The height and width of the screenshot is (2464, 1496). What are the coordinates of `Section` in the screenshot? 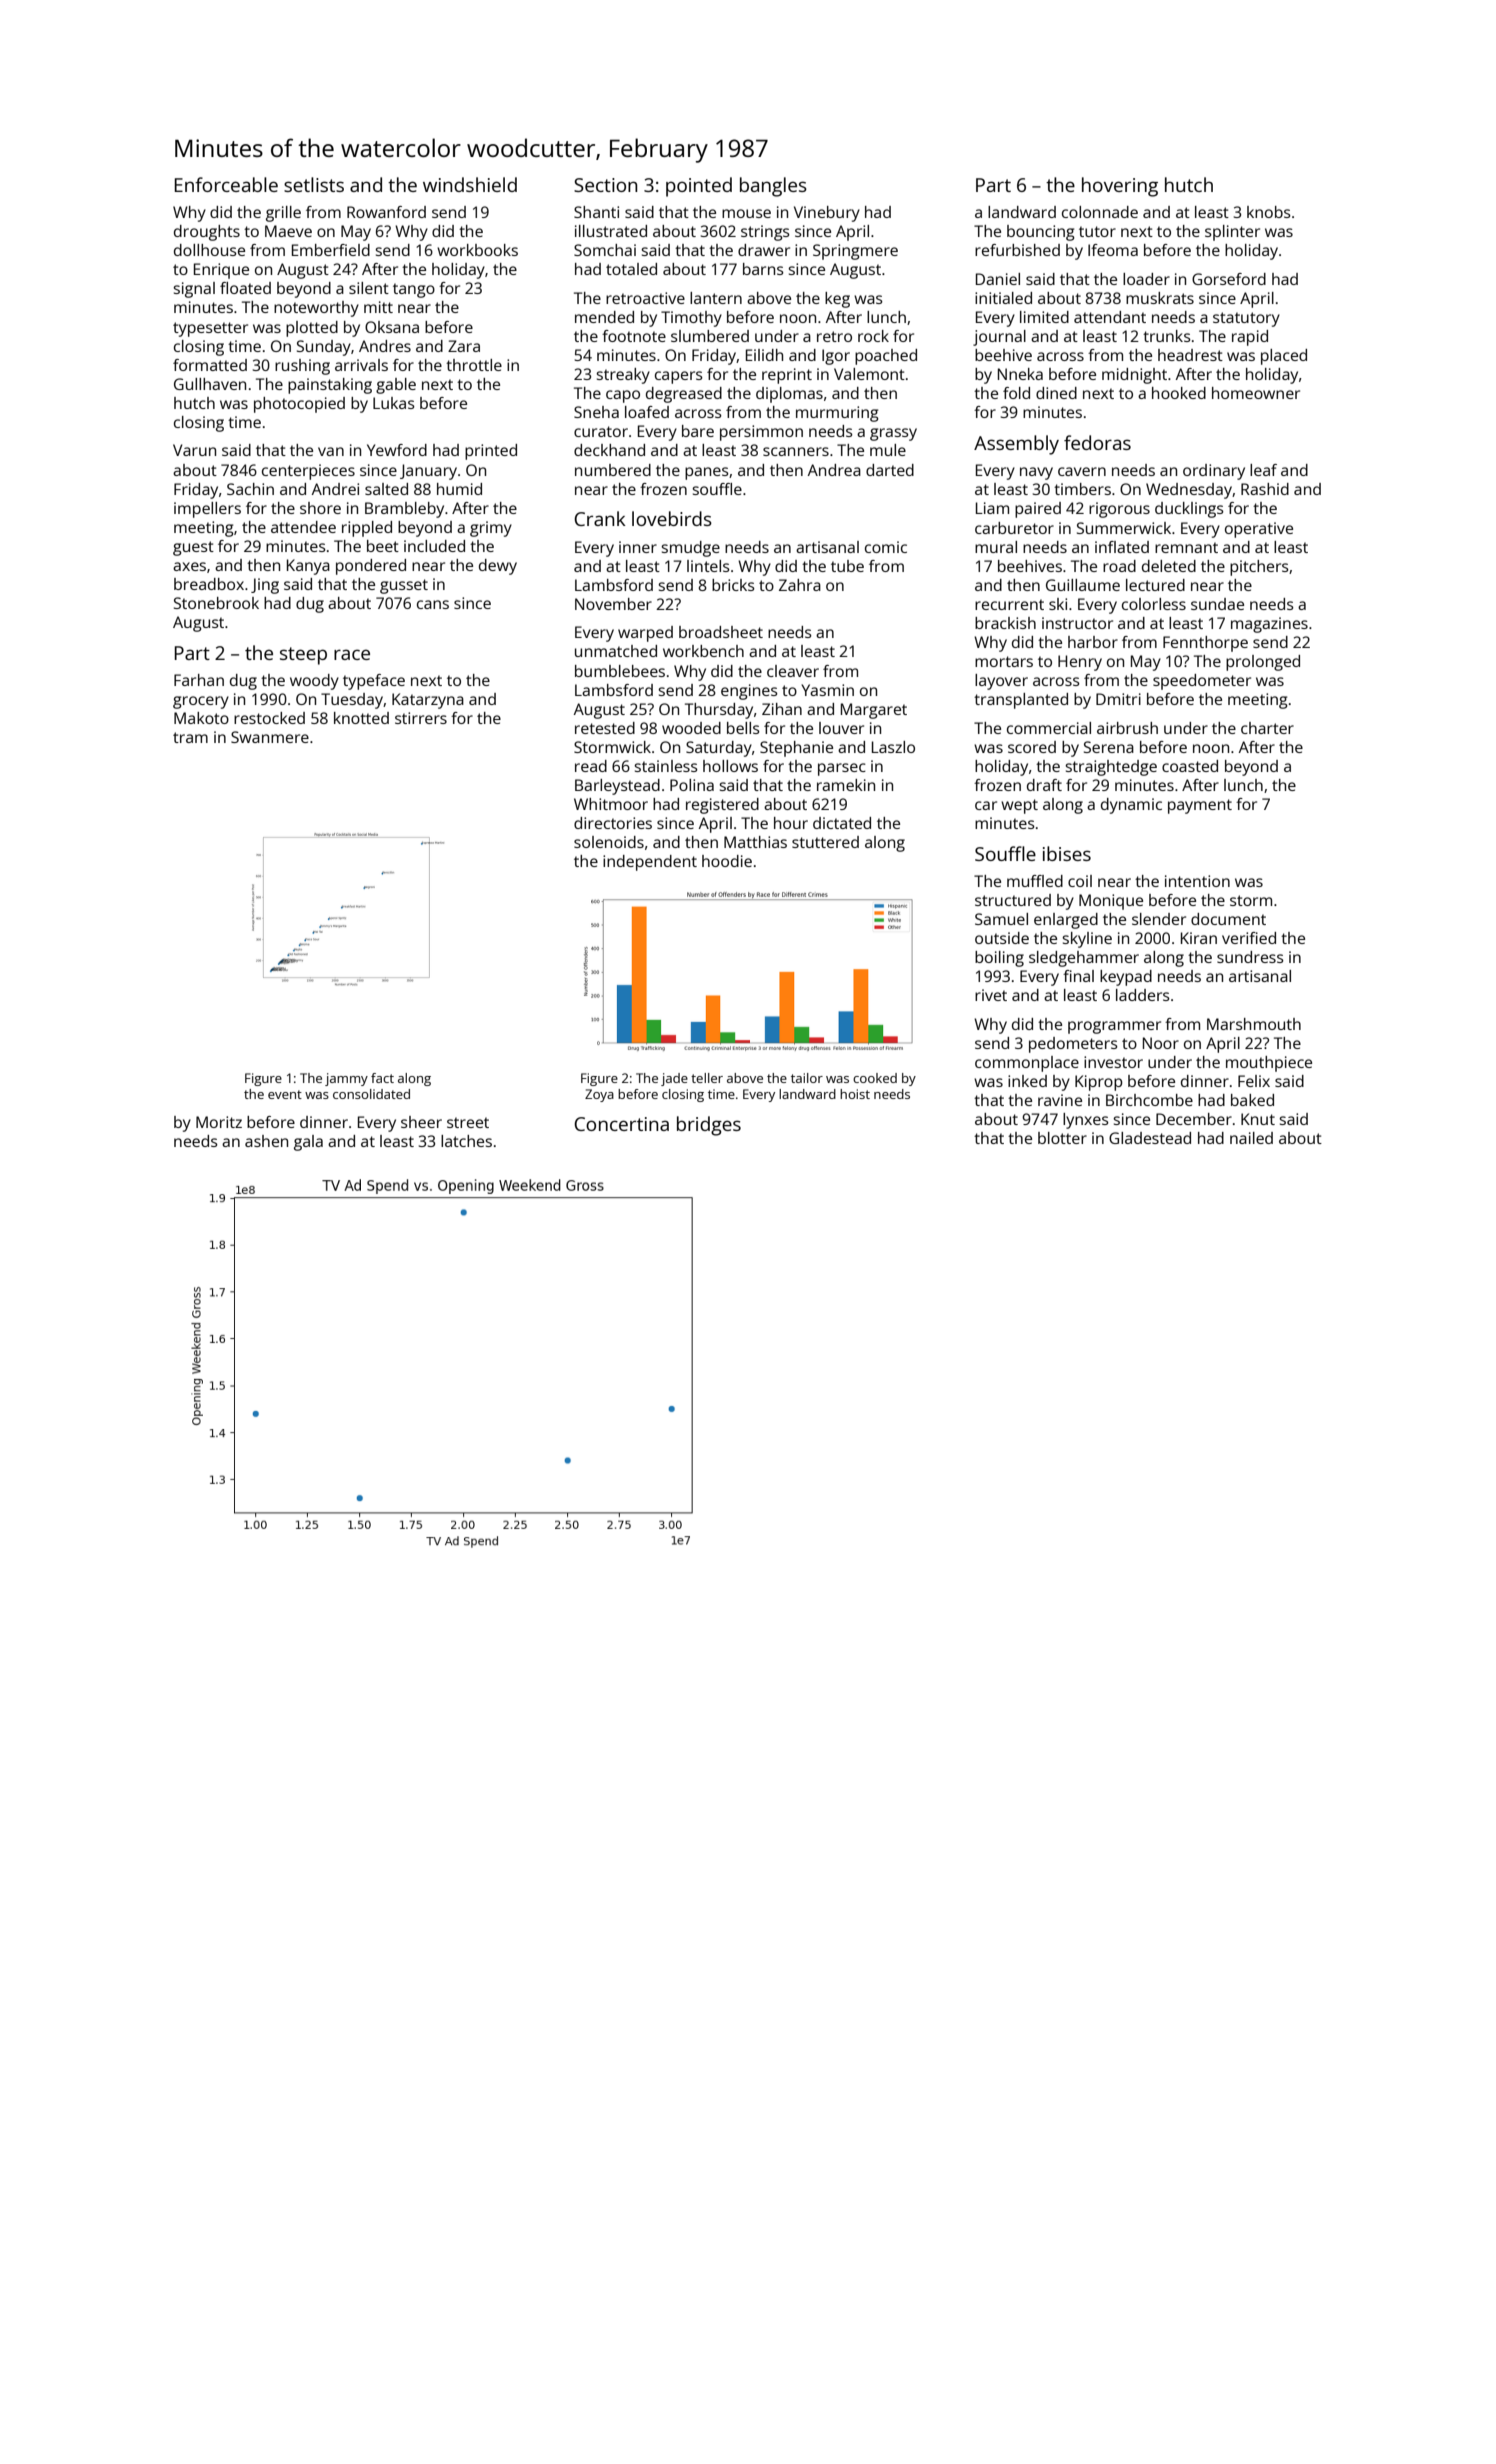 It's located at (605, 185).
